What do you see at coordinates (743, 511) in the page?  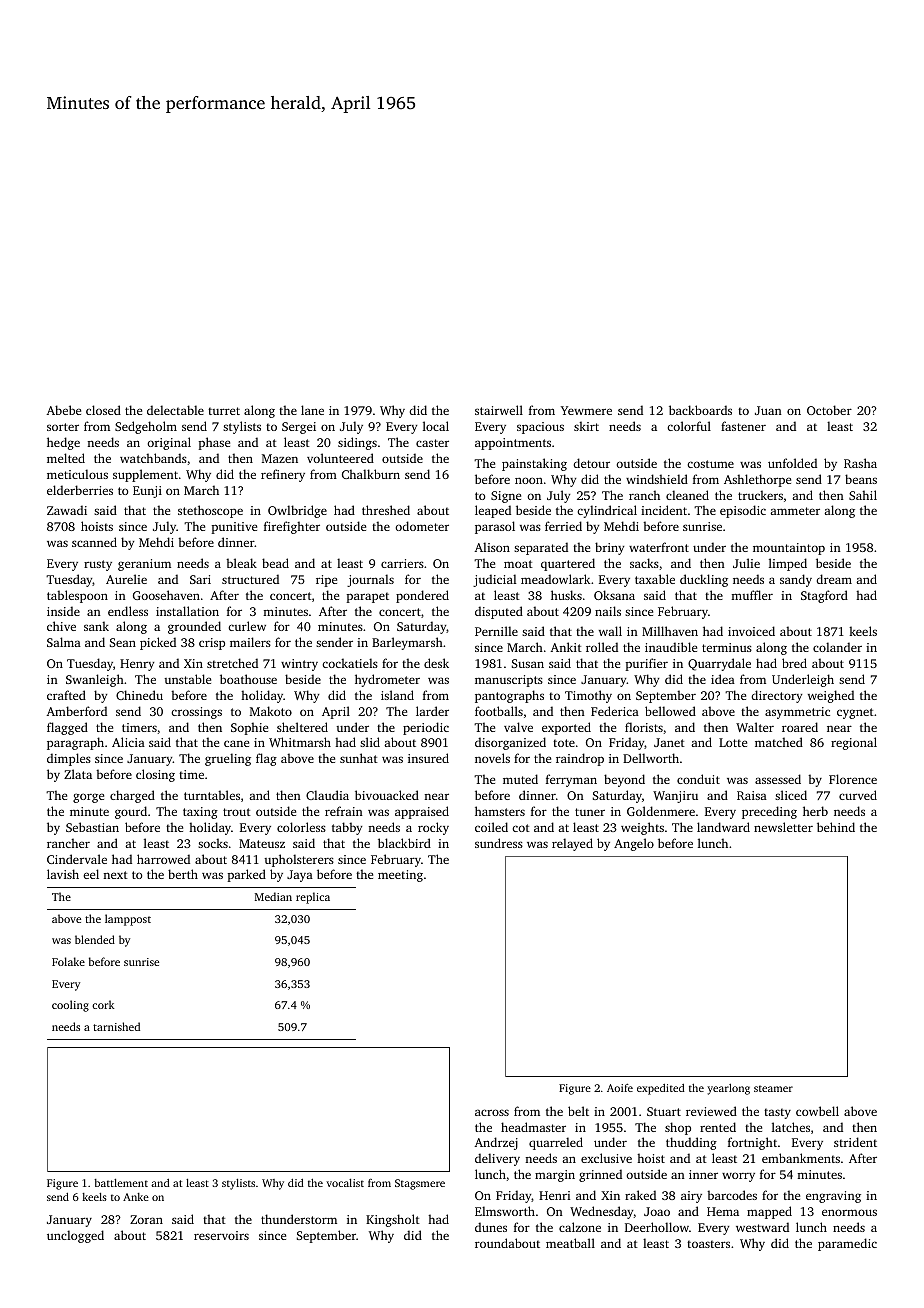 I see `episodic` at bounding box center [743, 511].
